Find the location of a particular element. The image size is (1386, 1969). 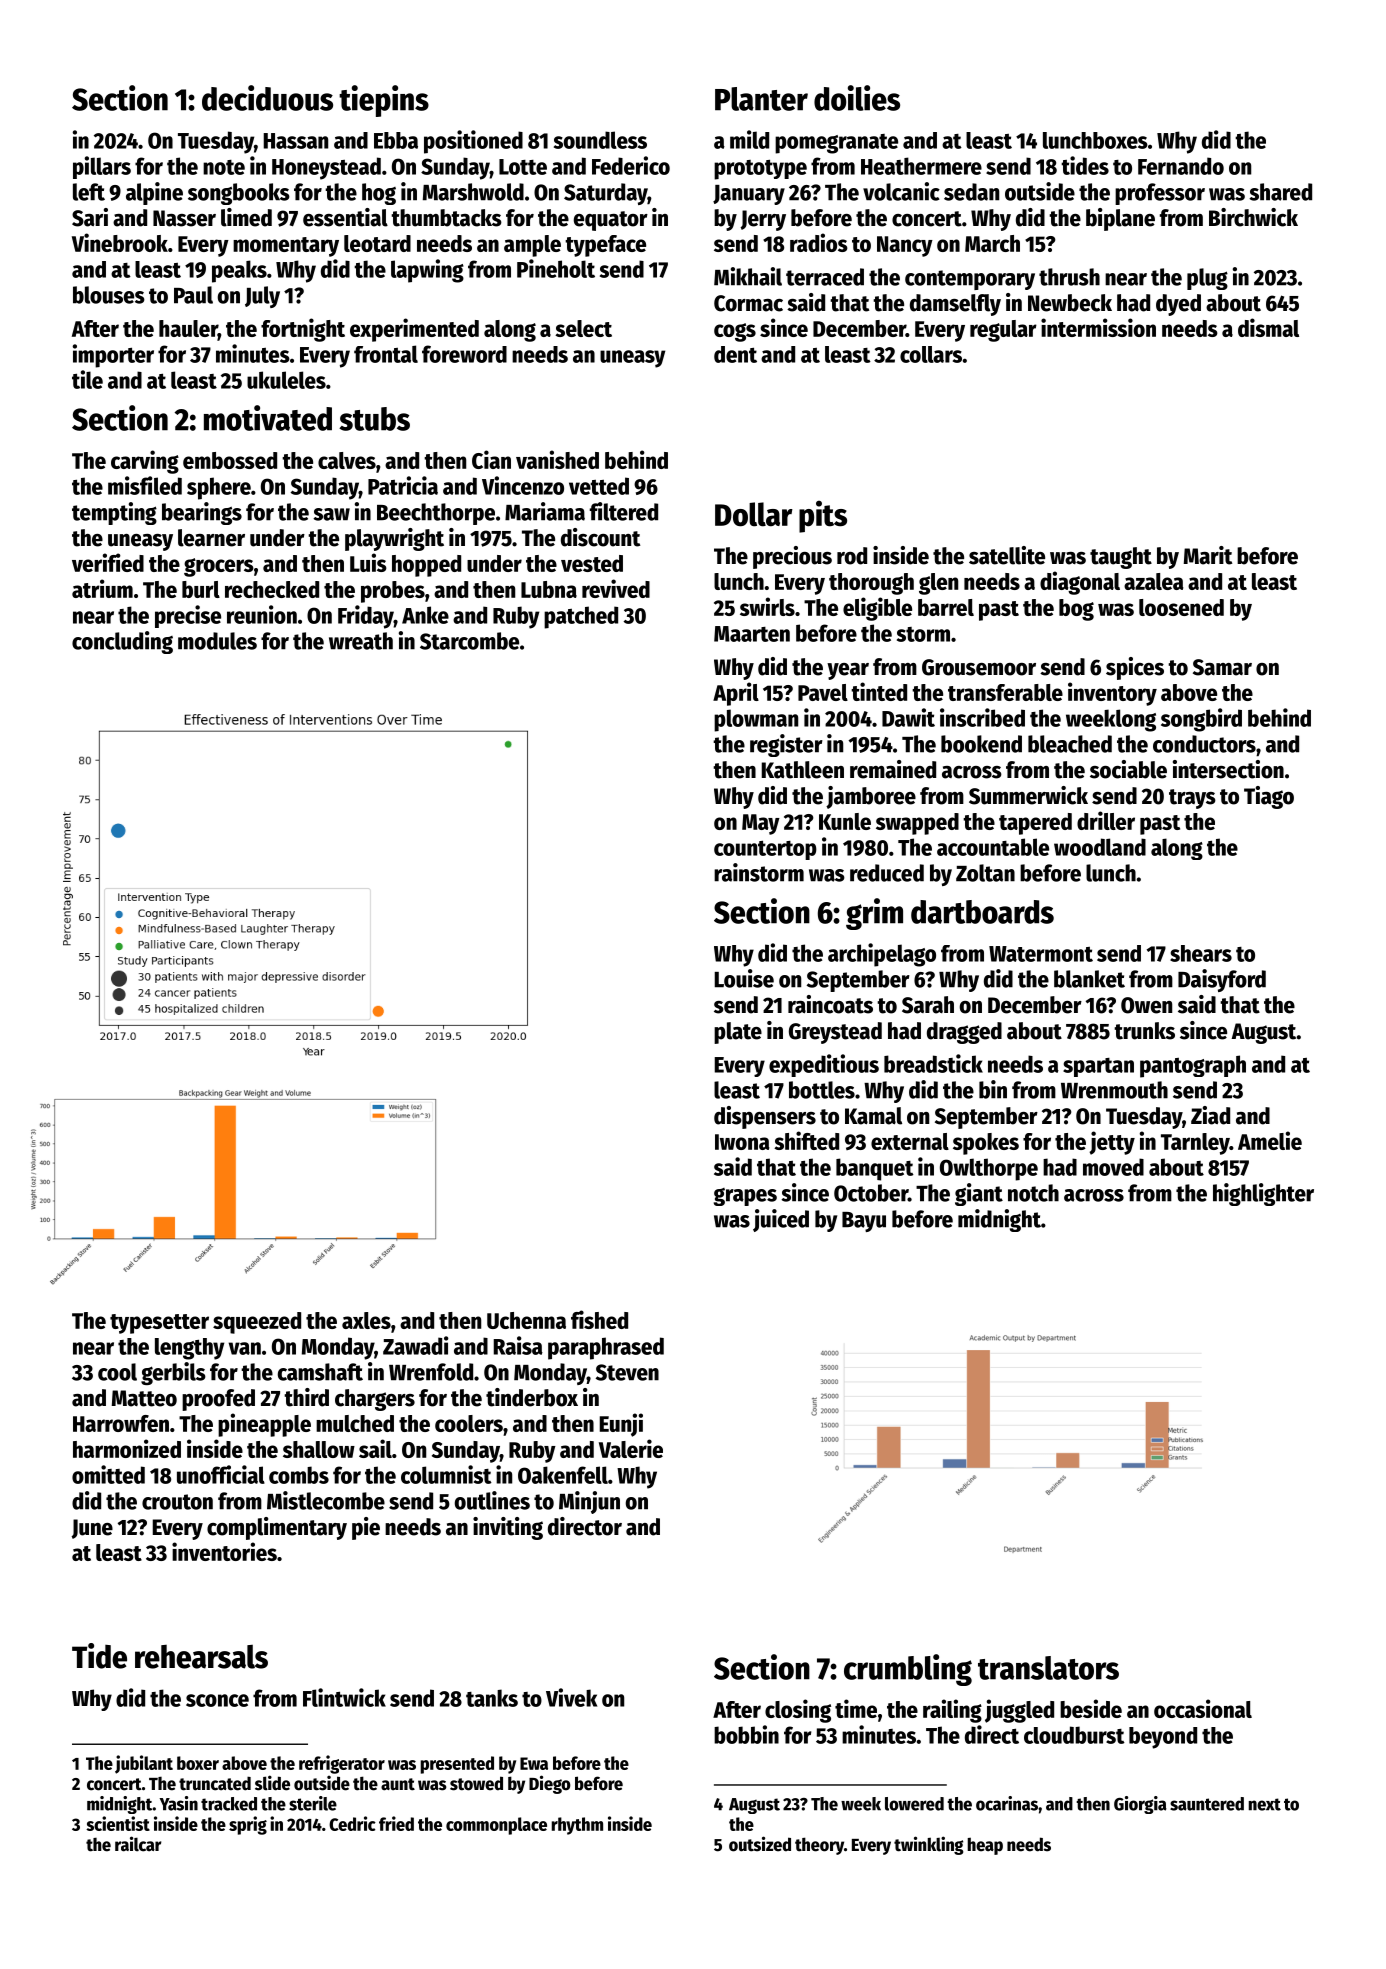

concluding is located at coordinates (122, 642).
